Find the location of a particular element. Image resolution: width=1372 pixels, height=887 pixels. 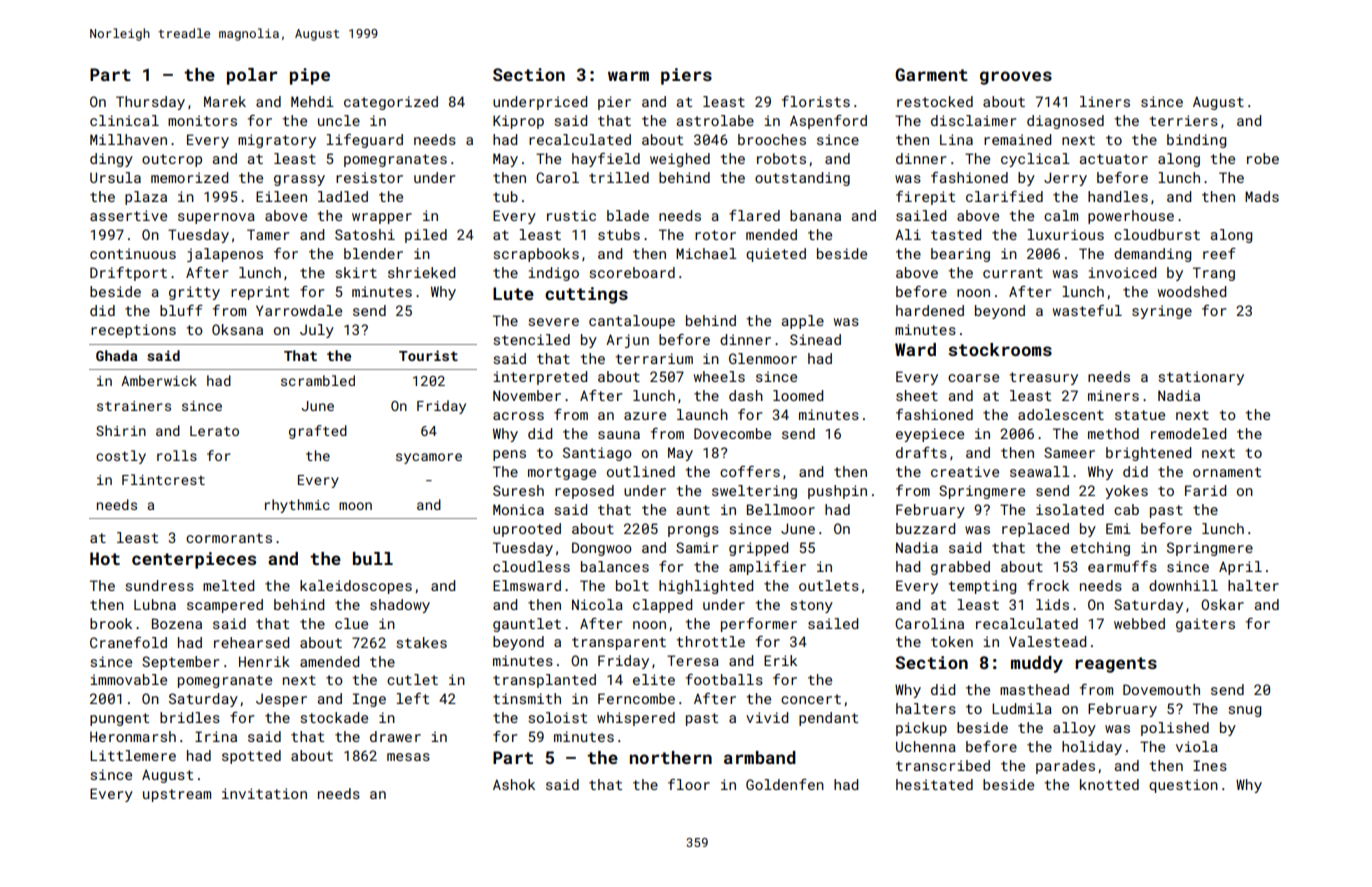

grabbed is located at coordinates (960, 568).
